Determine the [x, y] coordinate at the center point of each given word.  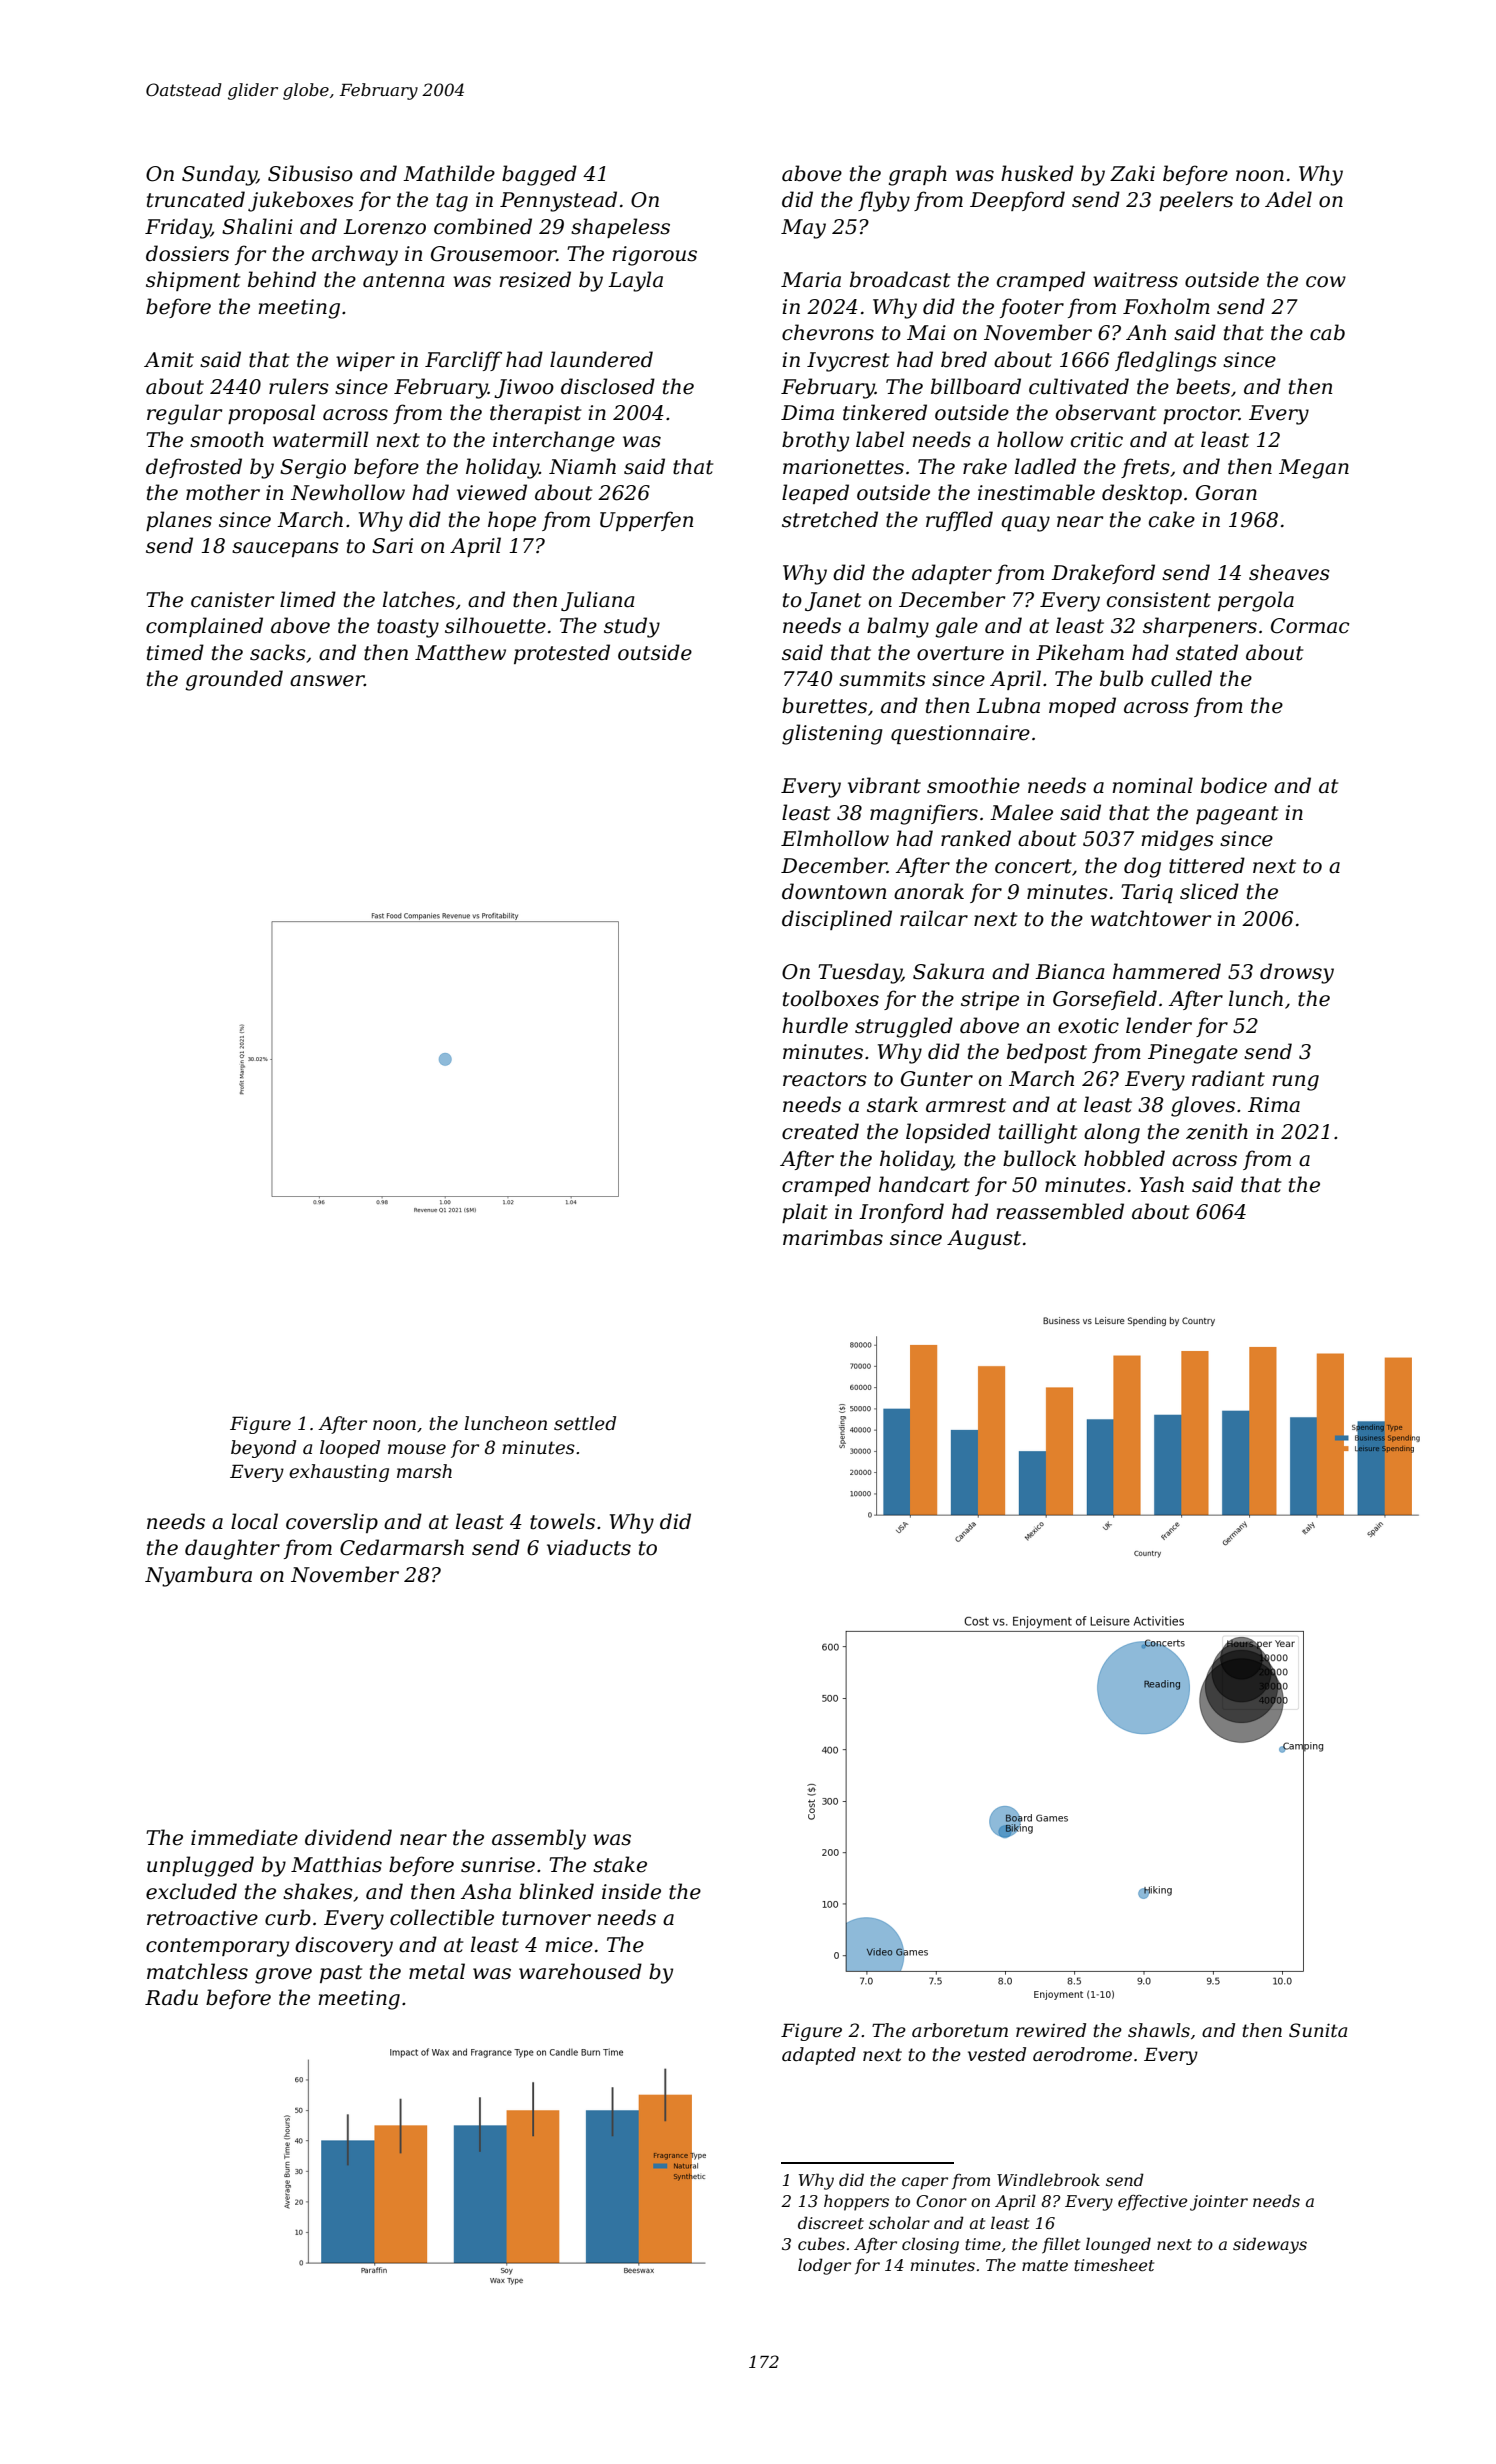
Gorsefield [1105, 1000]
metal [437, 1971]
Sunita [1318, 2030]
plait [805, 1213]
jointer [1219, 2203]
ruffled [959, 521]
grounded [234, 680]
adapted [819, 2056]
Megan [1314, 469]
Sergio [313, 469]
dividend [348, 1837]
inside [631, 1891]
